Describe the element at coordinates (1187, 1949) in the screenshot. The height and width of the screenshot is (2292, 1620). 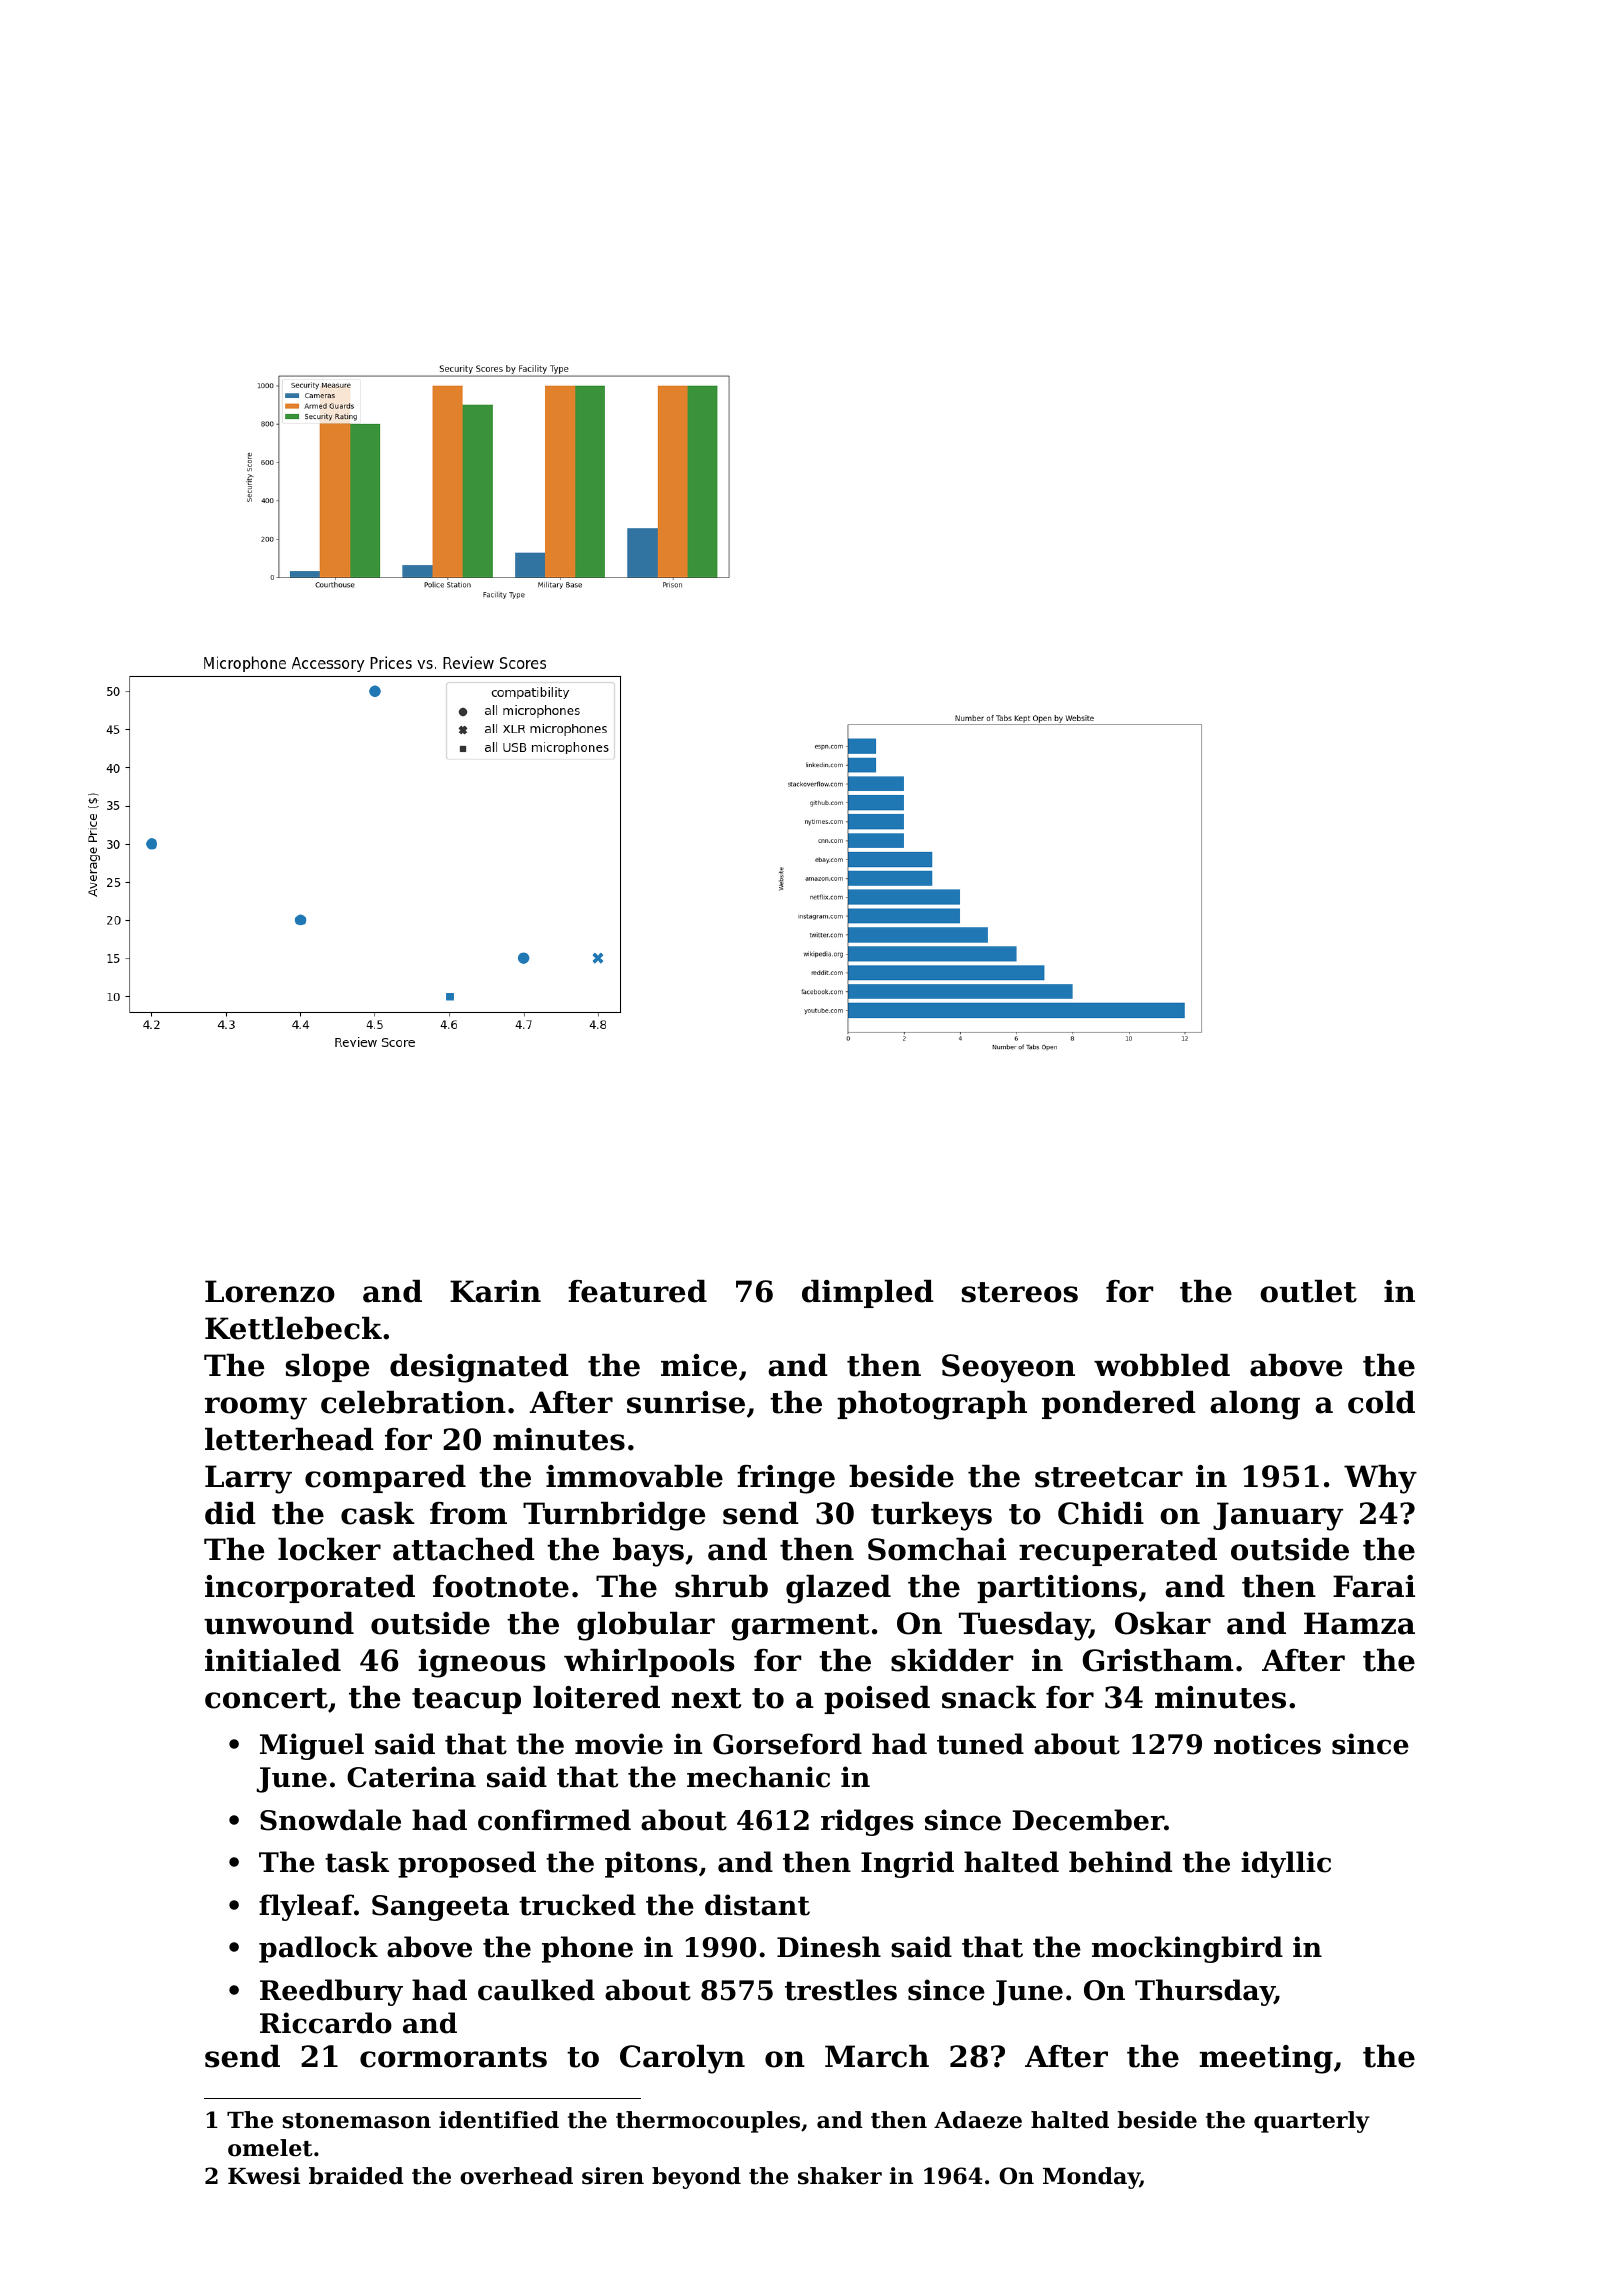
I see `mockingbird` at that location.
